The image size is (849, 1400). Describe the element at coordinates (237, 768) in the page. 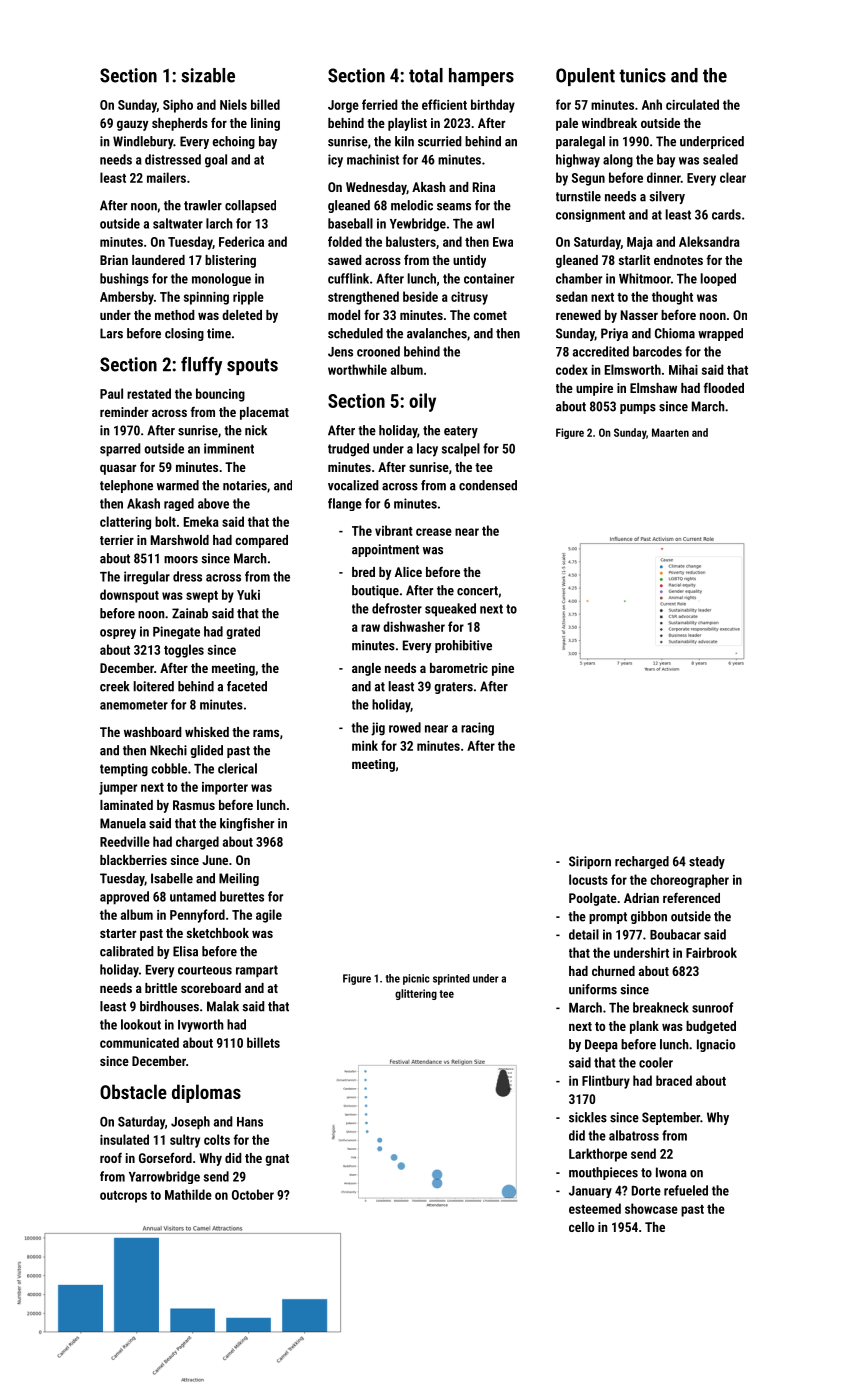

I see `clerical` at that location.
